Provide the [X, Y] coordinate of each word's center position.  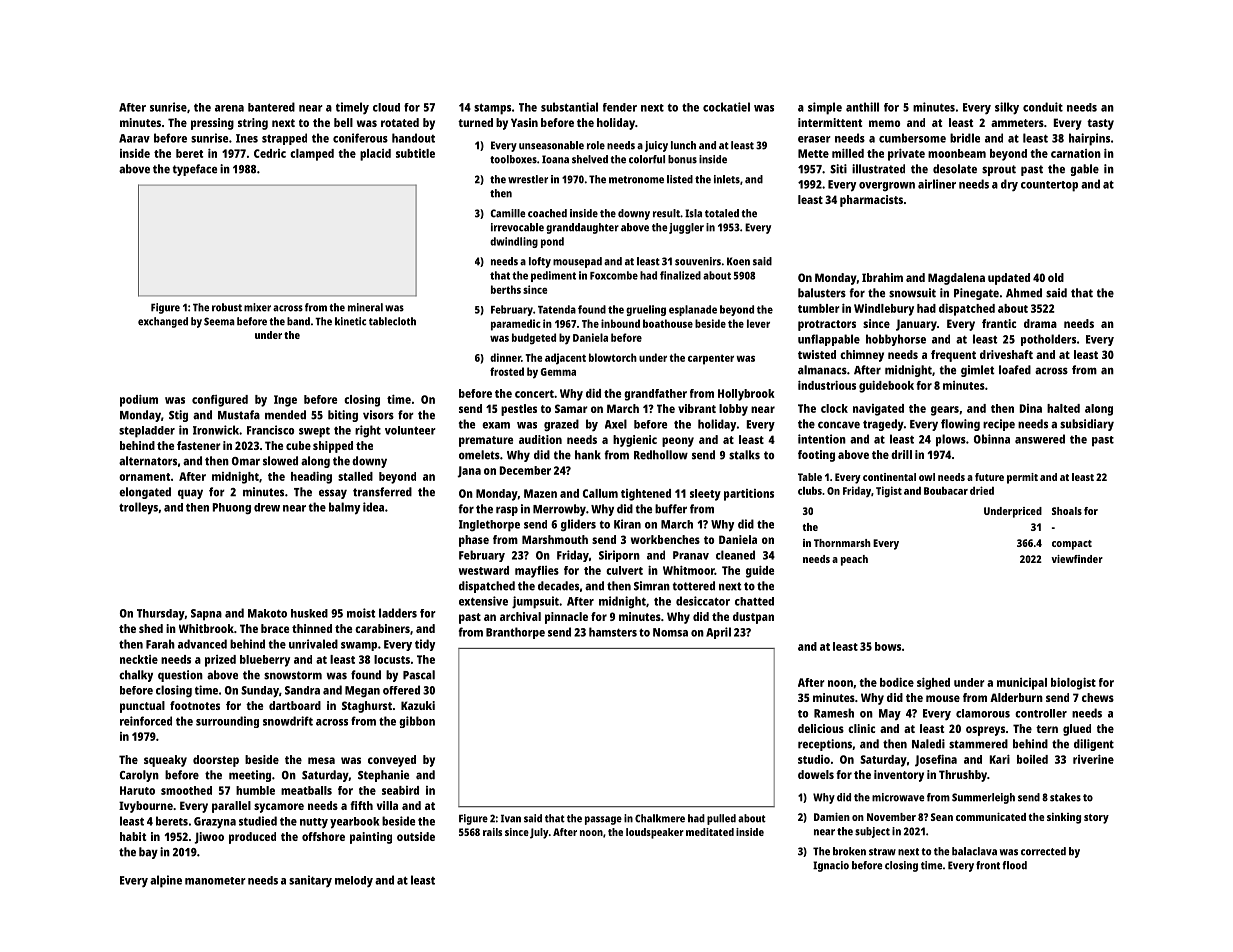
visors [378, 415]
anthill [862, 107]
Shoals [1067, 511]
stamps [492, 109]
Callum [600, 493]
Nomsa [670, 632]
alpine [166, 881]
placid [375, 155]
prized [220, 661]
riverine [1093, 759]
